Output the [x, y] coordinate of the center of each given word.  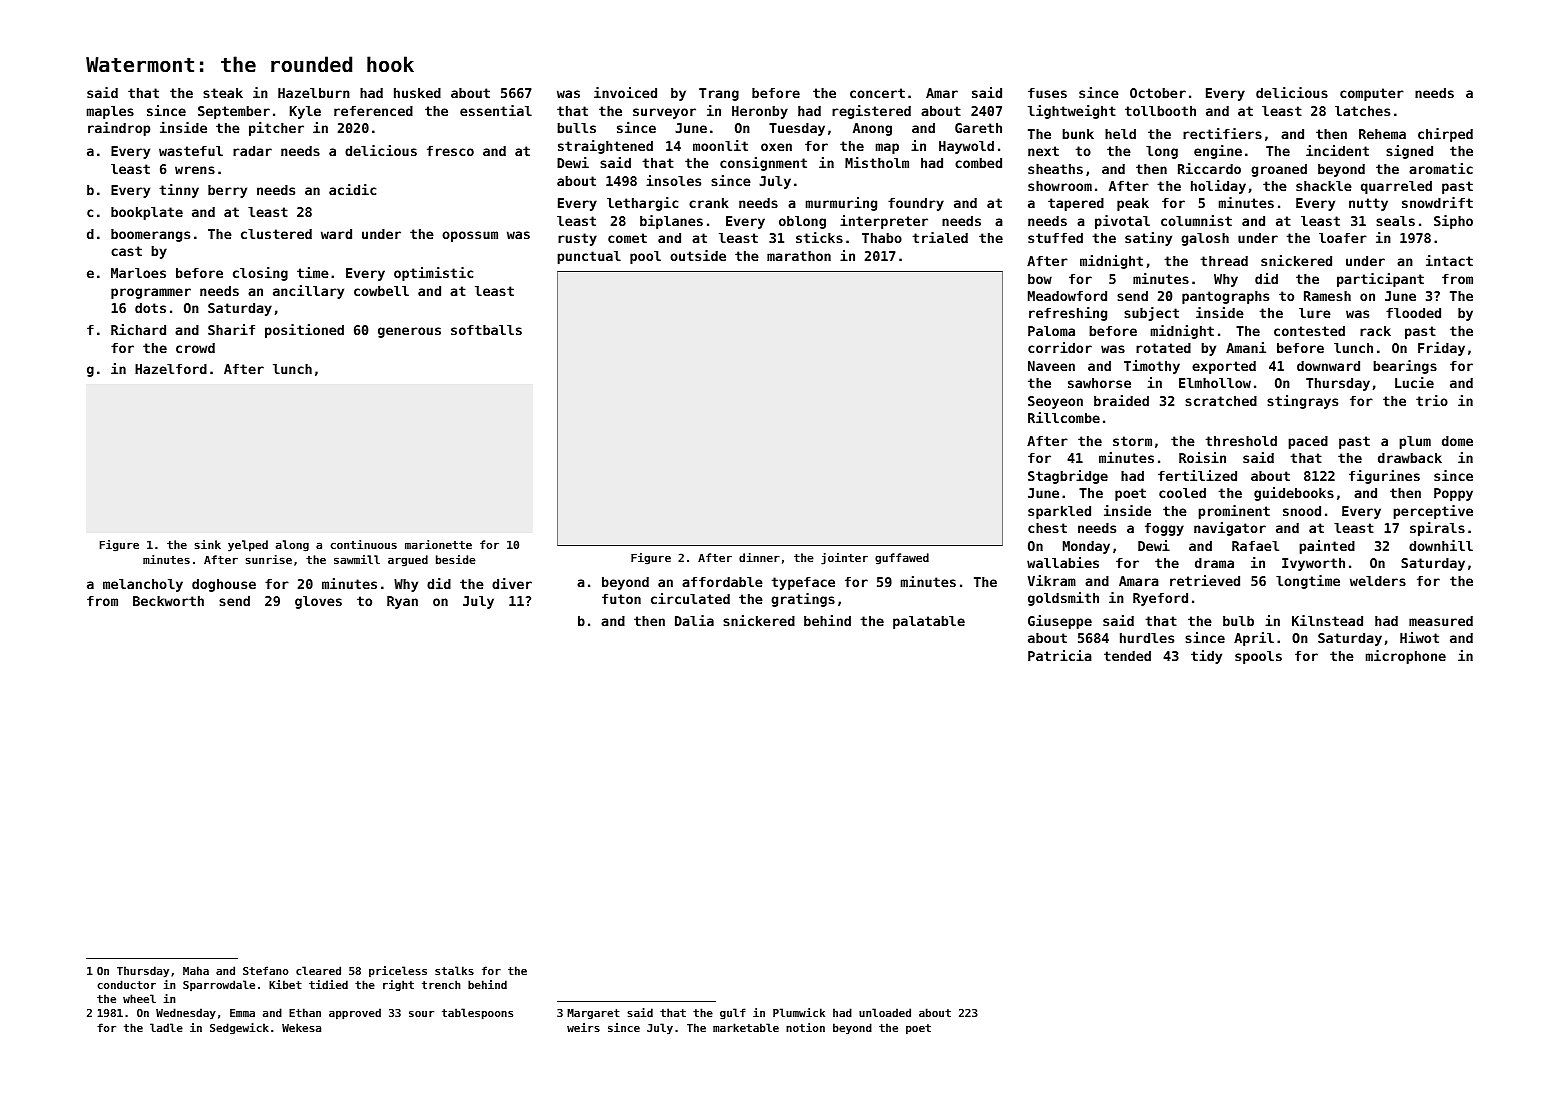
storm [1132, 441]
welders [1378, 581]
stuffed [1055, 238]
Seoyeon [1055, 402]
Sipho [1453, 222]
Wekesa [301, 1027]
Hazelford [171, 369]
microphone [1406, 657]
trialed [940, 237]
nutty [1368, 204]
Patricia [1060, 655]
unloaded [885, 1012]
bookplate [147, 213]
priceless [398, 972]
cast [126, 251]
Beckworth [168, 601]
